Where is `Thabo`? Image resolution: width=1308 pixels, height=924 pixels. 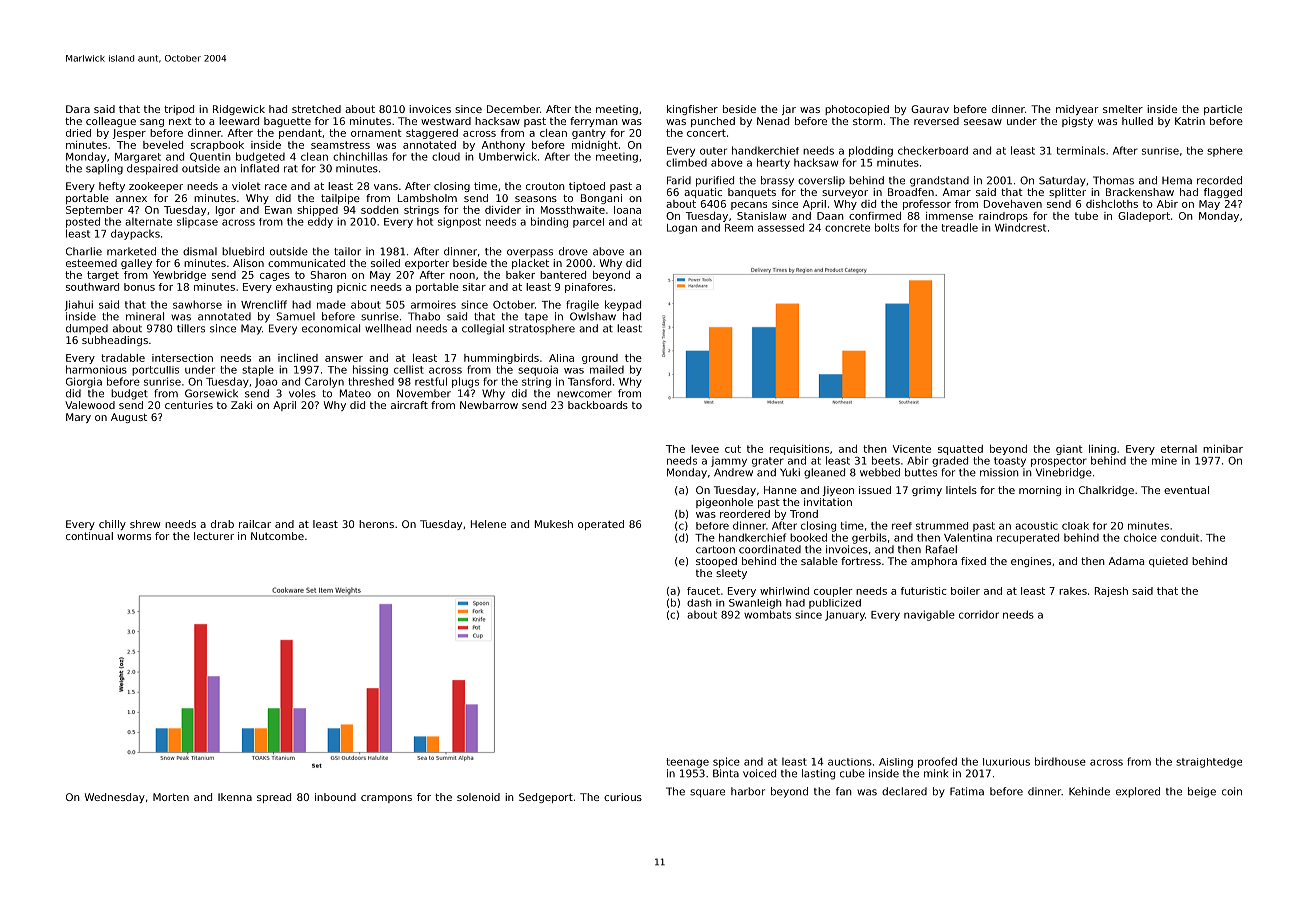 Thabo is located at coordinates (424, 316).
